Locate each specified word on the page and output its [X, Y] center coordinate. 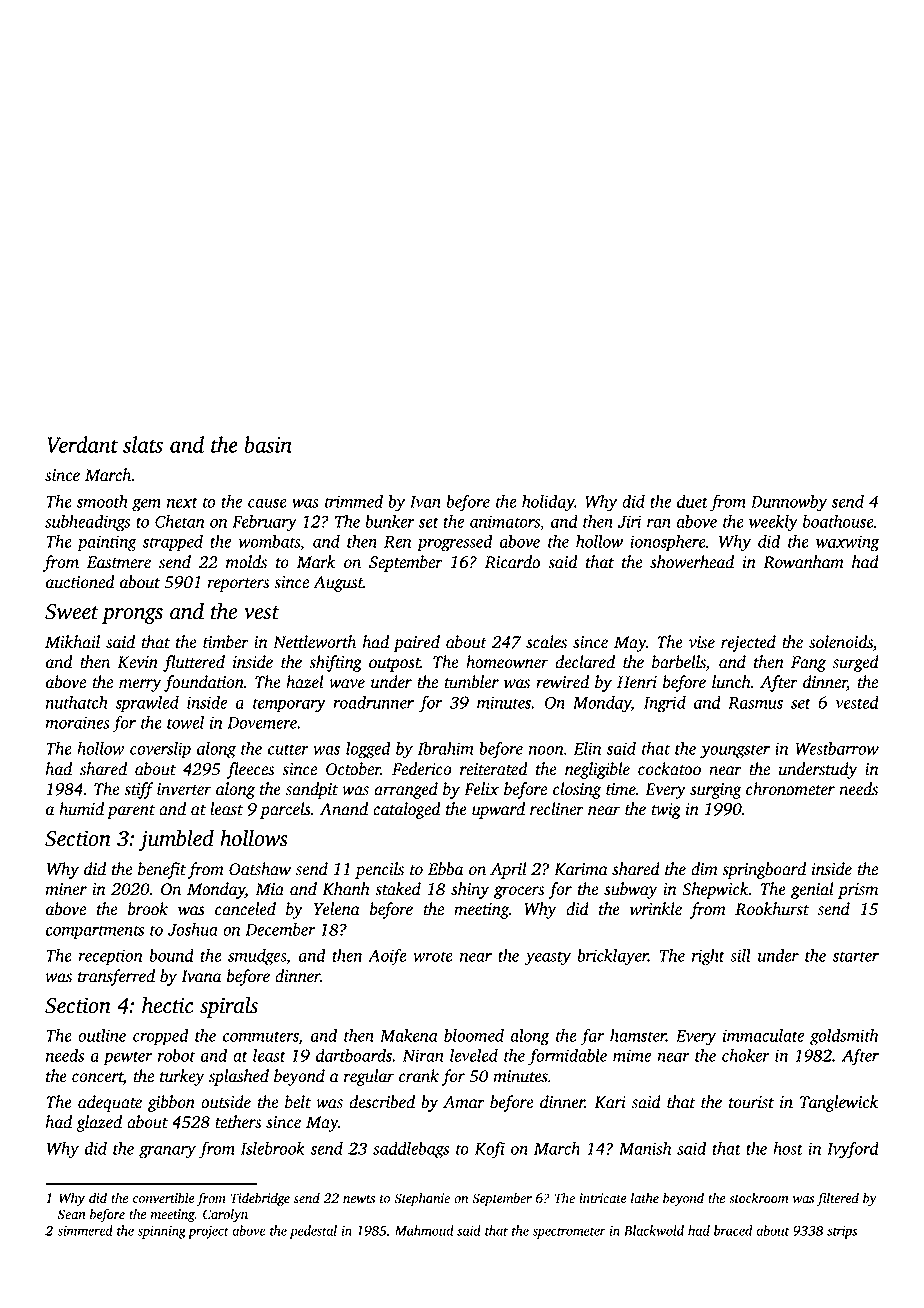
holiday [548, 503]
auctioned [80, 582]
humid [81, 809]
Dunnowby [789, 503]
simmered [85, 1230]
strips [842, 1232]
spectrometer [569, 1233]
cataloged [406, 810]
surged [855, 663]
